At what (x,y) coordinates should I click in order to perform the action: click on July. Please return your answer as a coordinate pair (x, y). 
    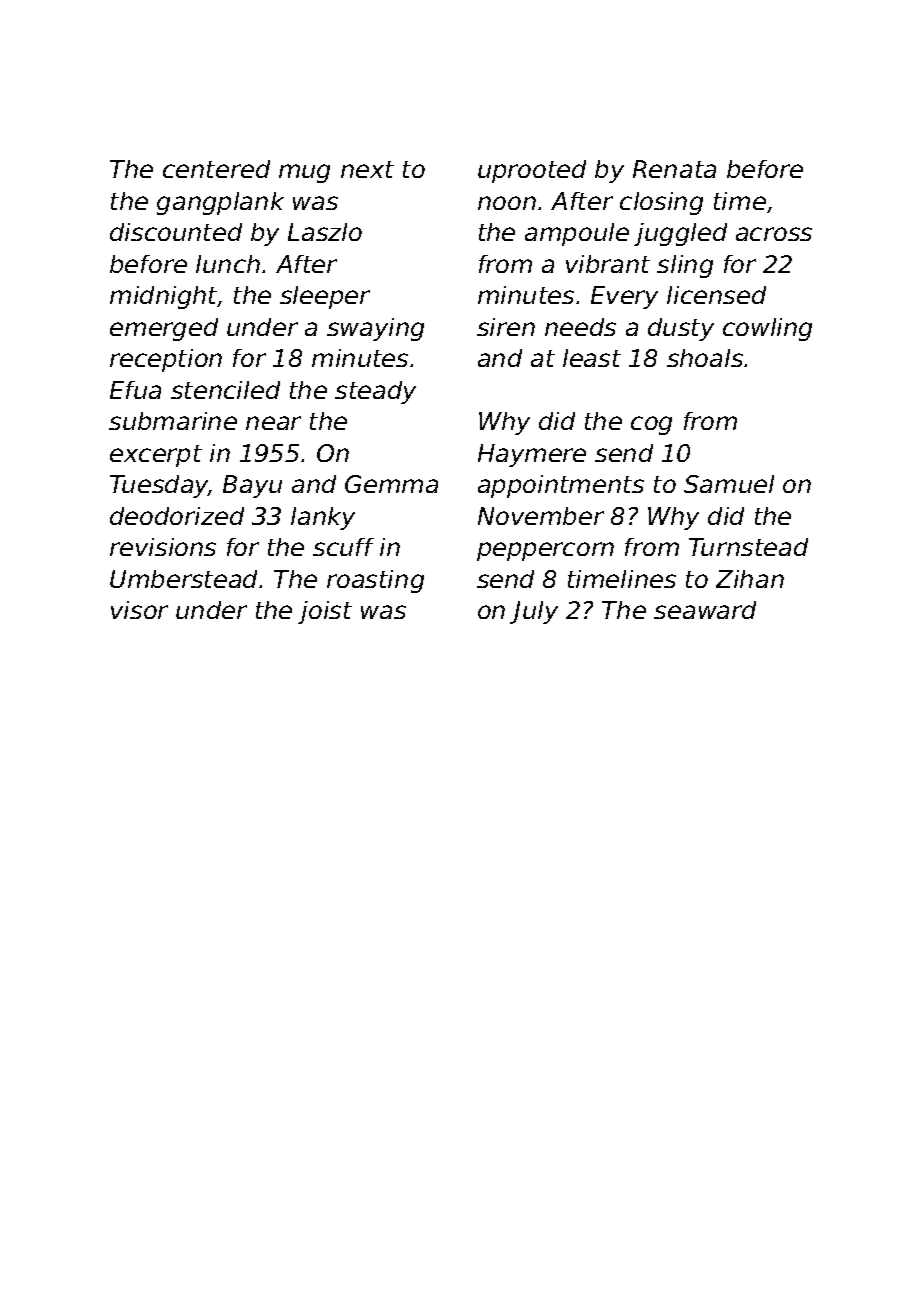
    Looking at the image, I should click on (534, 612).
